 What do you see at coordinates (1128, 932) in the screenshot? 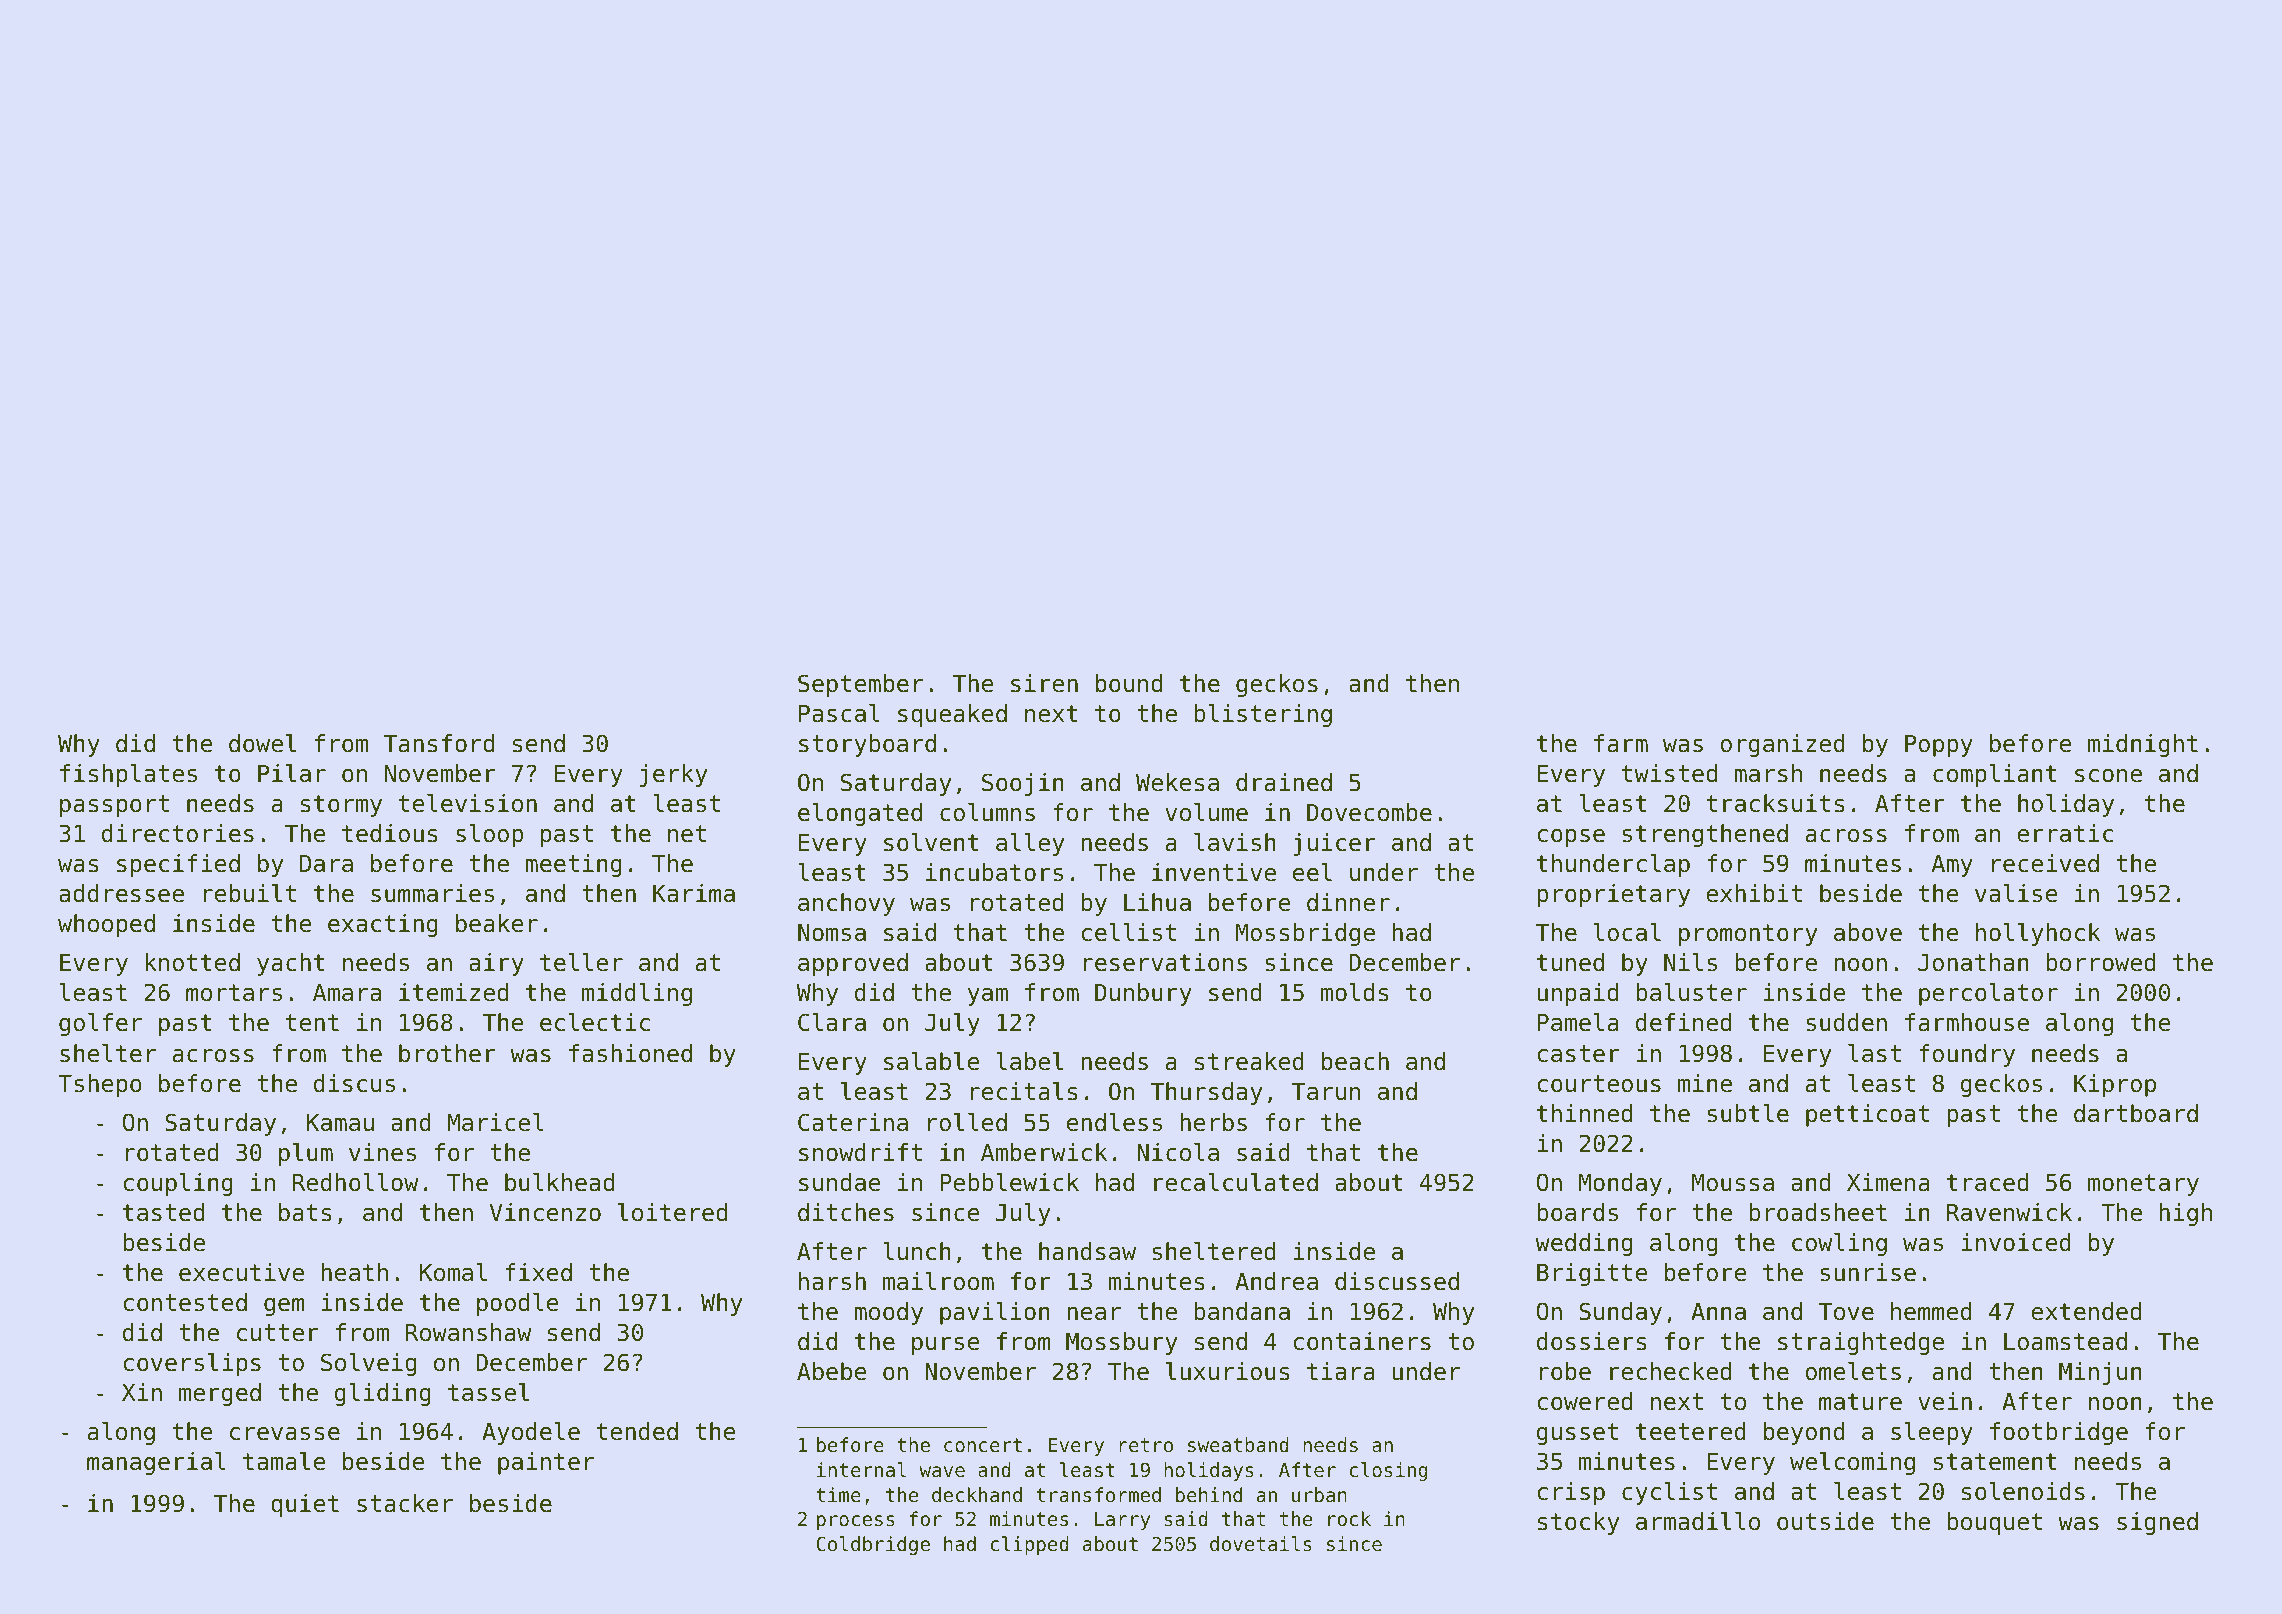
I see `cellist` at bounding box center [1128, 932].
